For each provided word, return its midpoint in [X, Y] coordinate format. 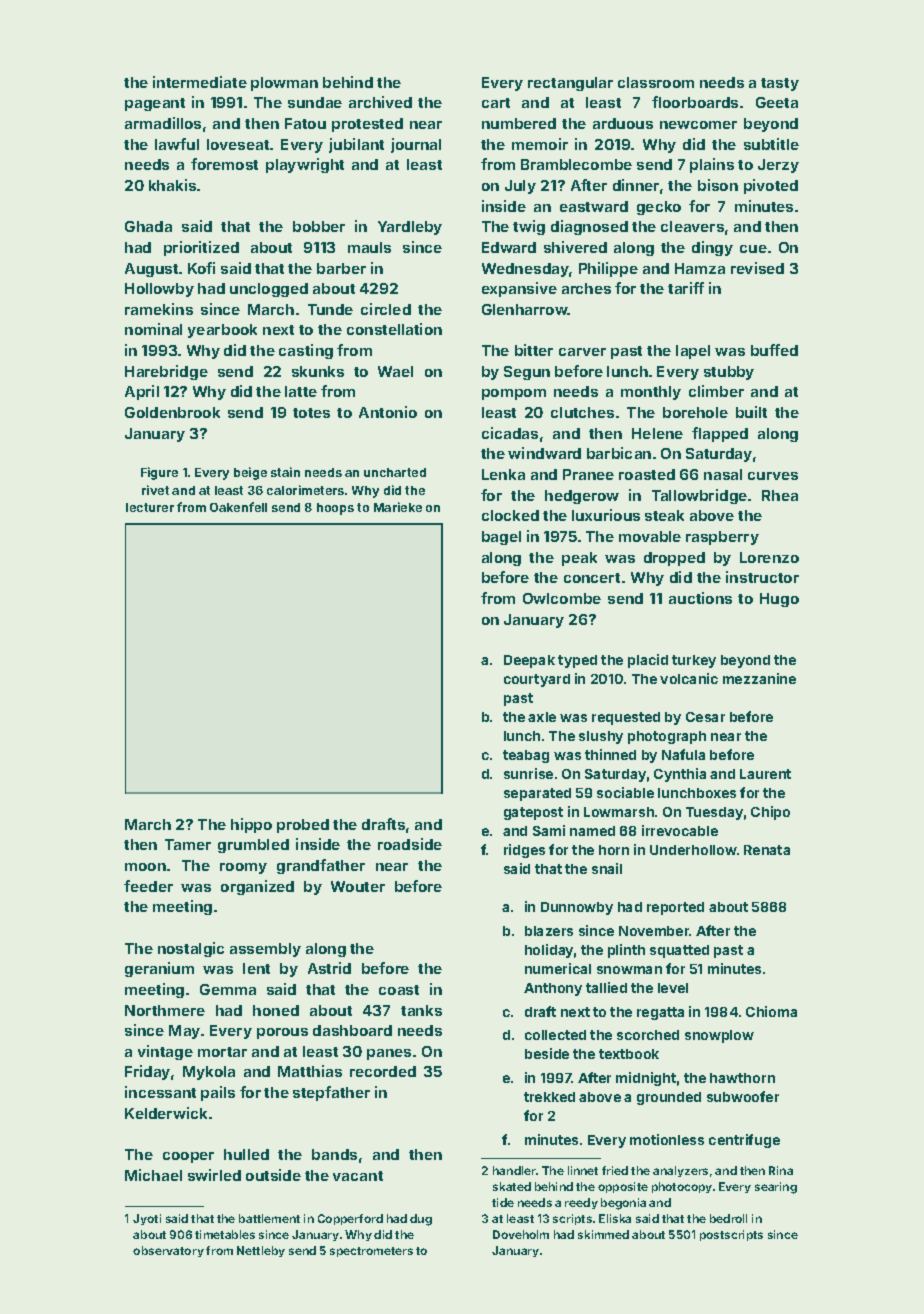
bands [334, 1154]
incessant [160, 1092]
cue [753, 249]
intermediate [200, 82]
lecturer [150, 507]
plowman [284, 84]
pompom [514, 394]
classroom [656, 82]
